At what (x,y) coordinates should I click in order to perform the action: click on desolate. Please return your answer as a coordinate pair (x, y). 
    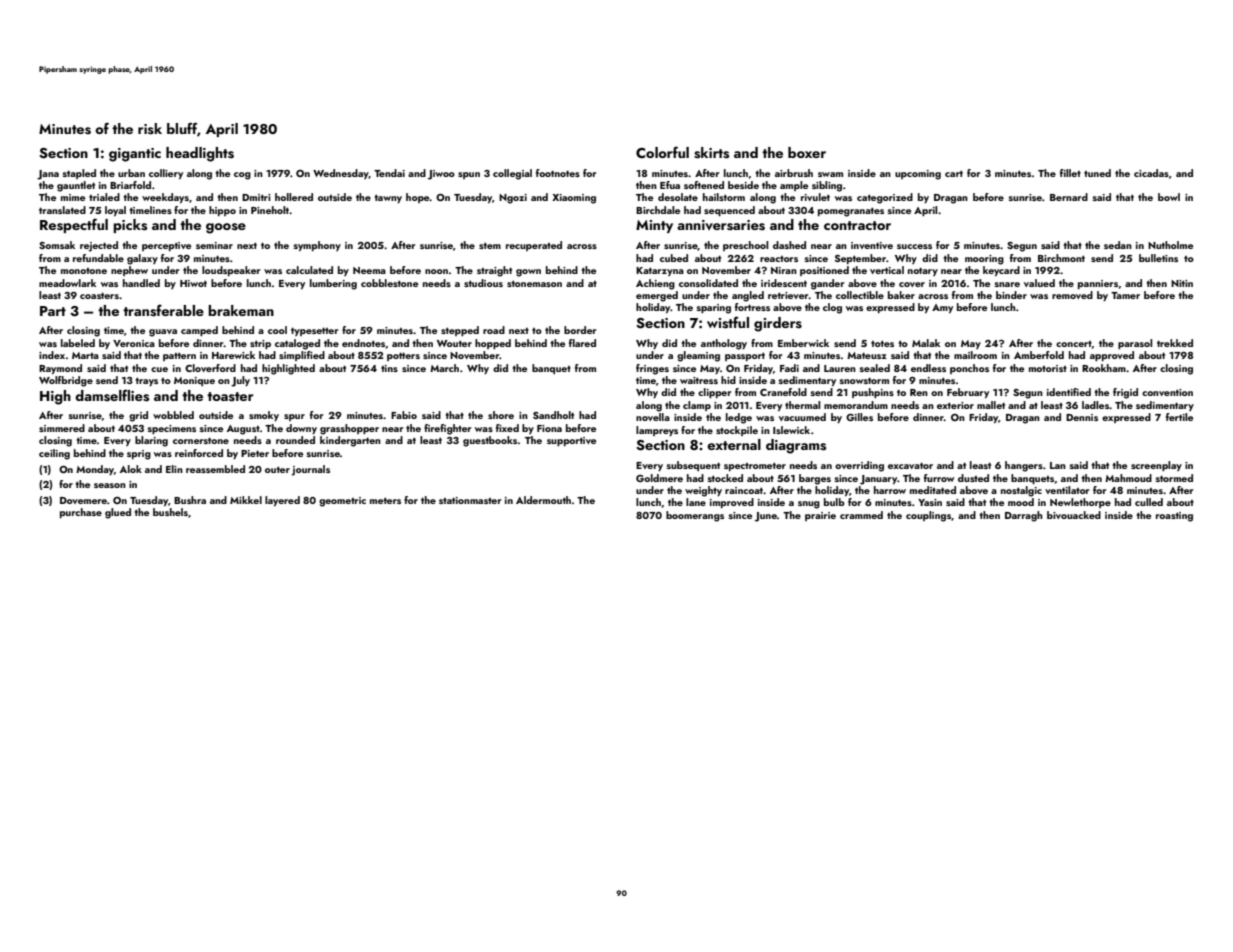
    Looking at the image, I should click on (678, 197).
